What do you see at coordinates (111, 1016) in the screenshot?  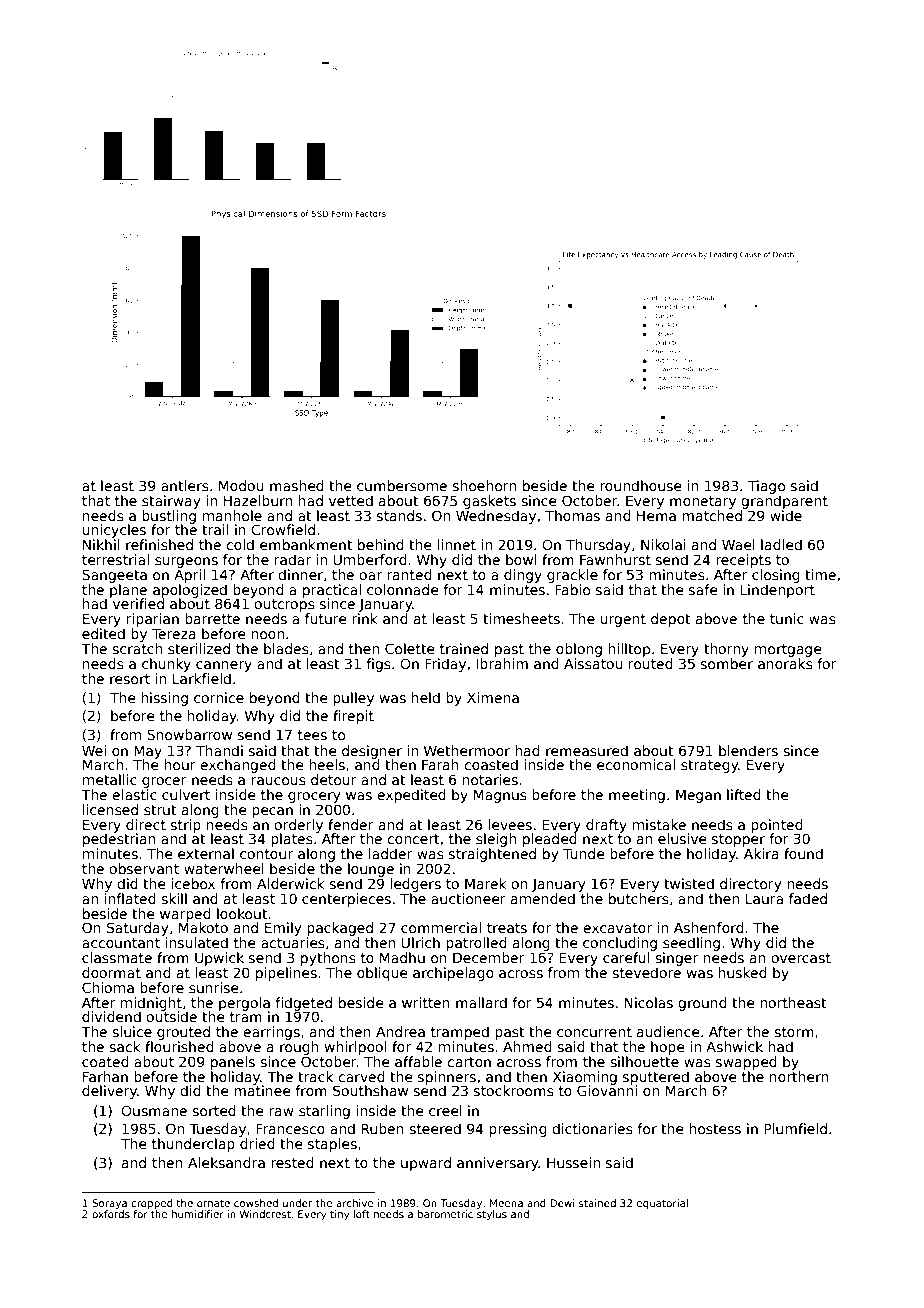 I see `dividend` at bounding box center [111, 1016].
